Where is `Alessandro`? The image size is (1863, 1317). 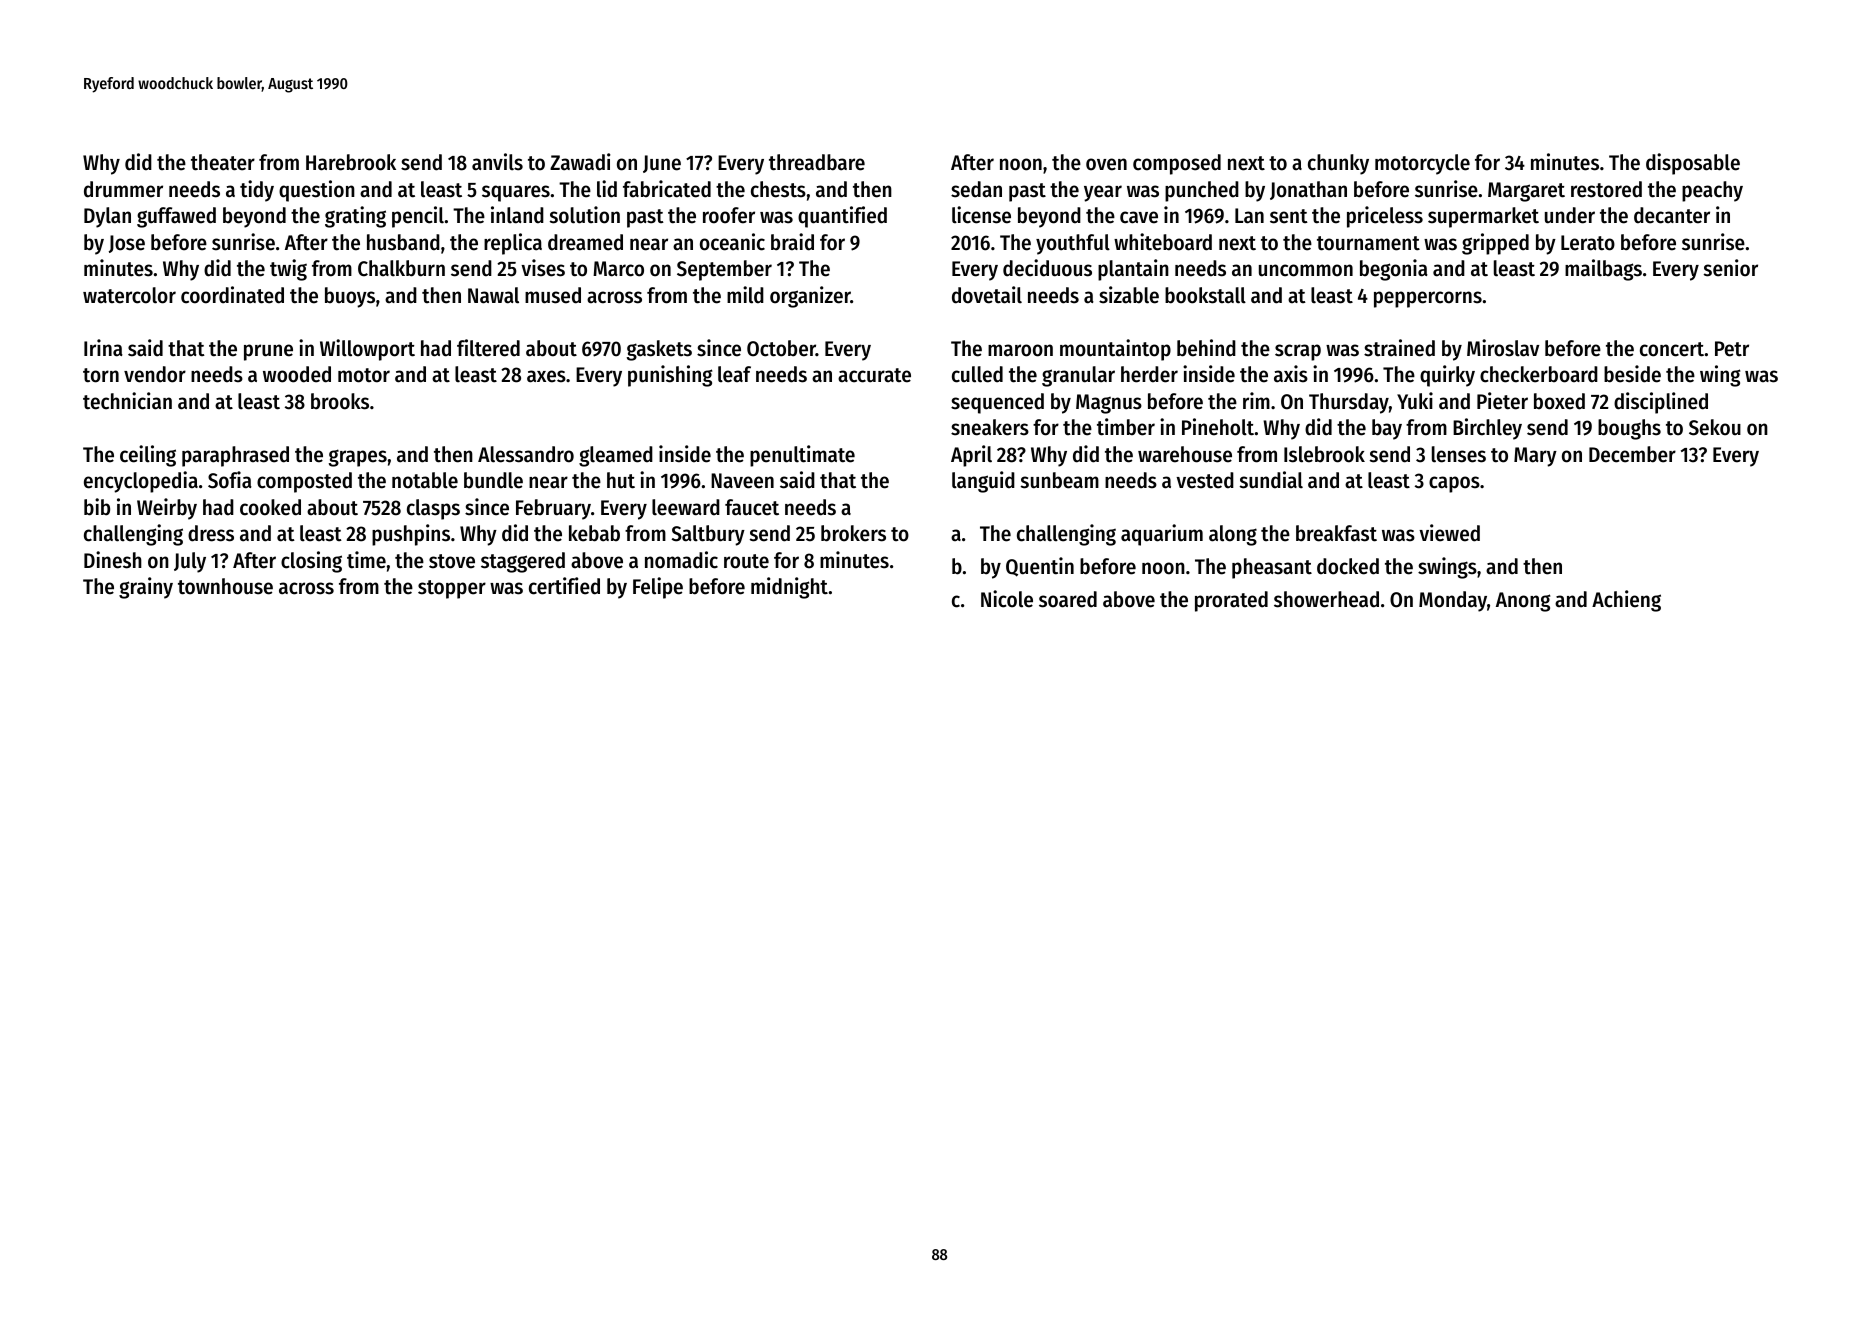 Alessandro is located at coordinates (526, 454).
